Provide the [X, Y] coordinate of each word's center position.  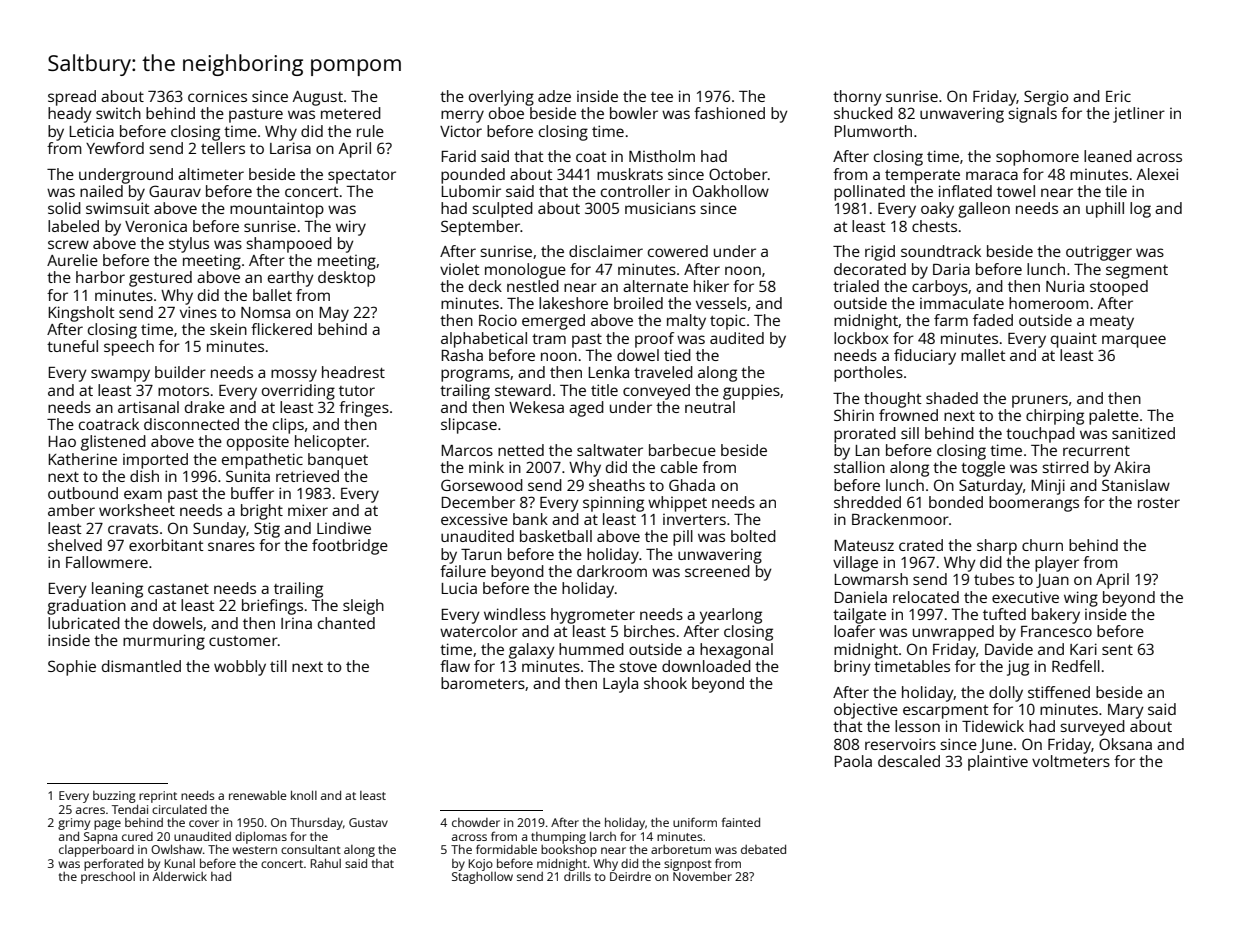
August [318, 98]
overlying [501, 98]
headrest [353, 372]
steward [523, 390]
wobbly [240, 668]
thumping [558, 838]
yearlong [731, 616]
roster [1159, 503]
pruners [1040, 401]
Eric [1118, 96]
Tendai [130, 809]
